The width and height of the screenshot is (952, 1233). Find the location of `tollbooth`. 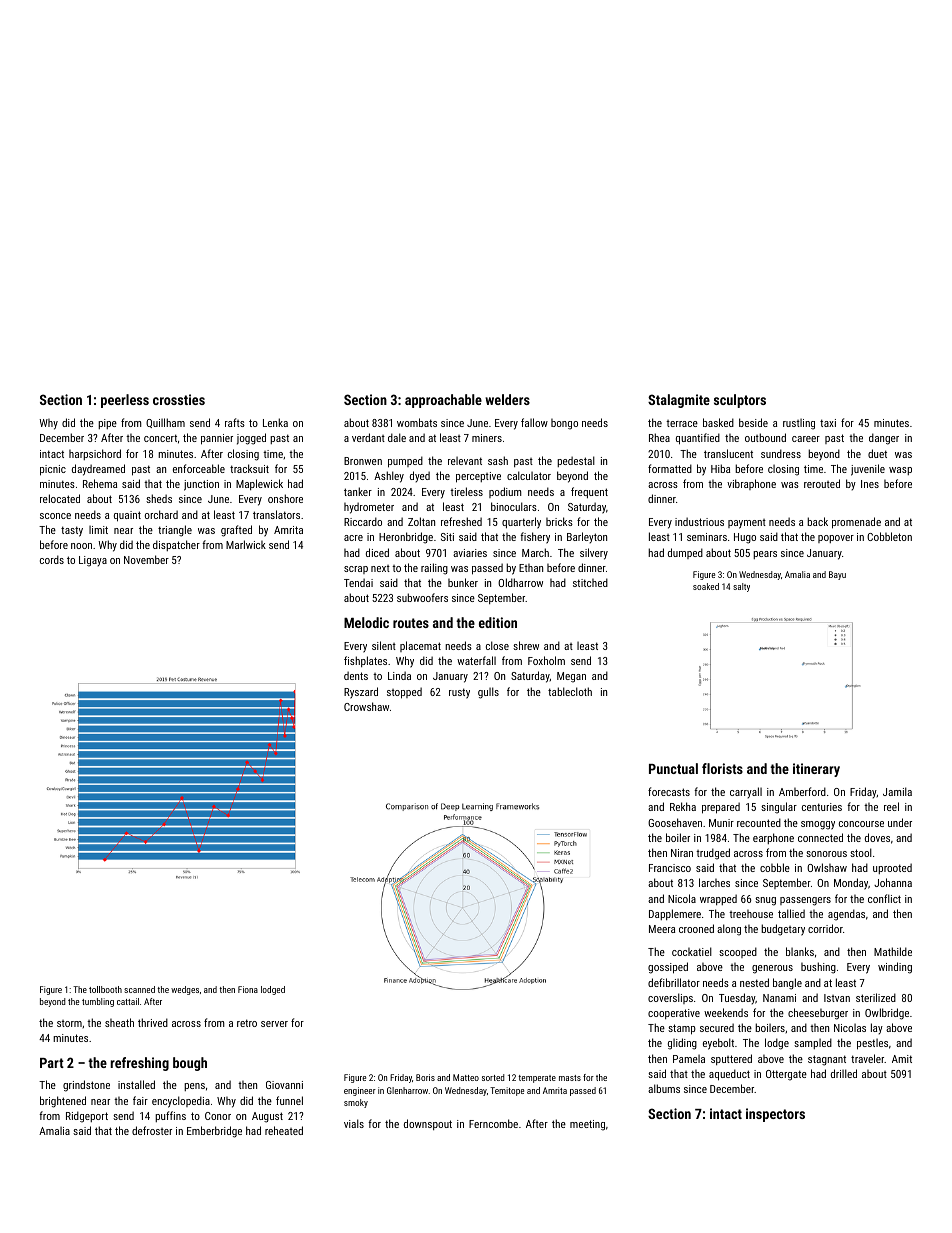

tollbooth is located at coordinates (105, 989).
